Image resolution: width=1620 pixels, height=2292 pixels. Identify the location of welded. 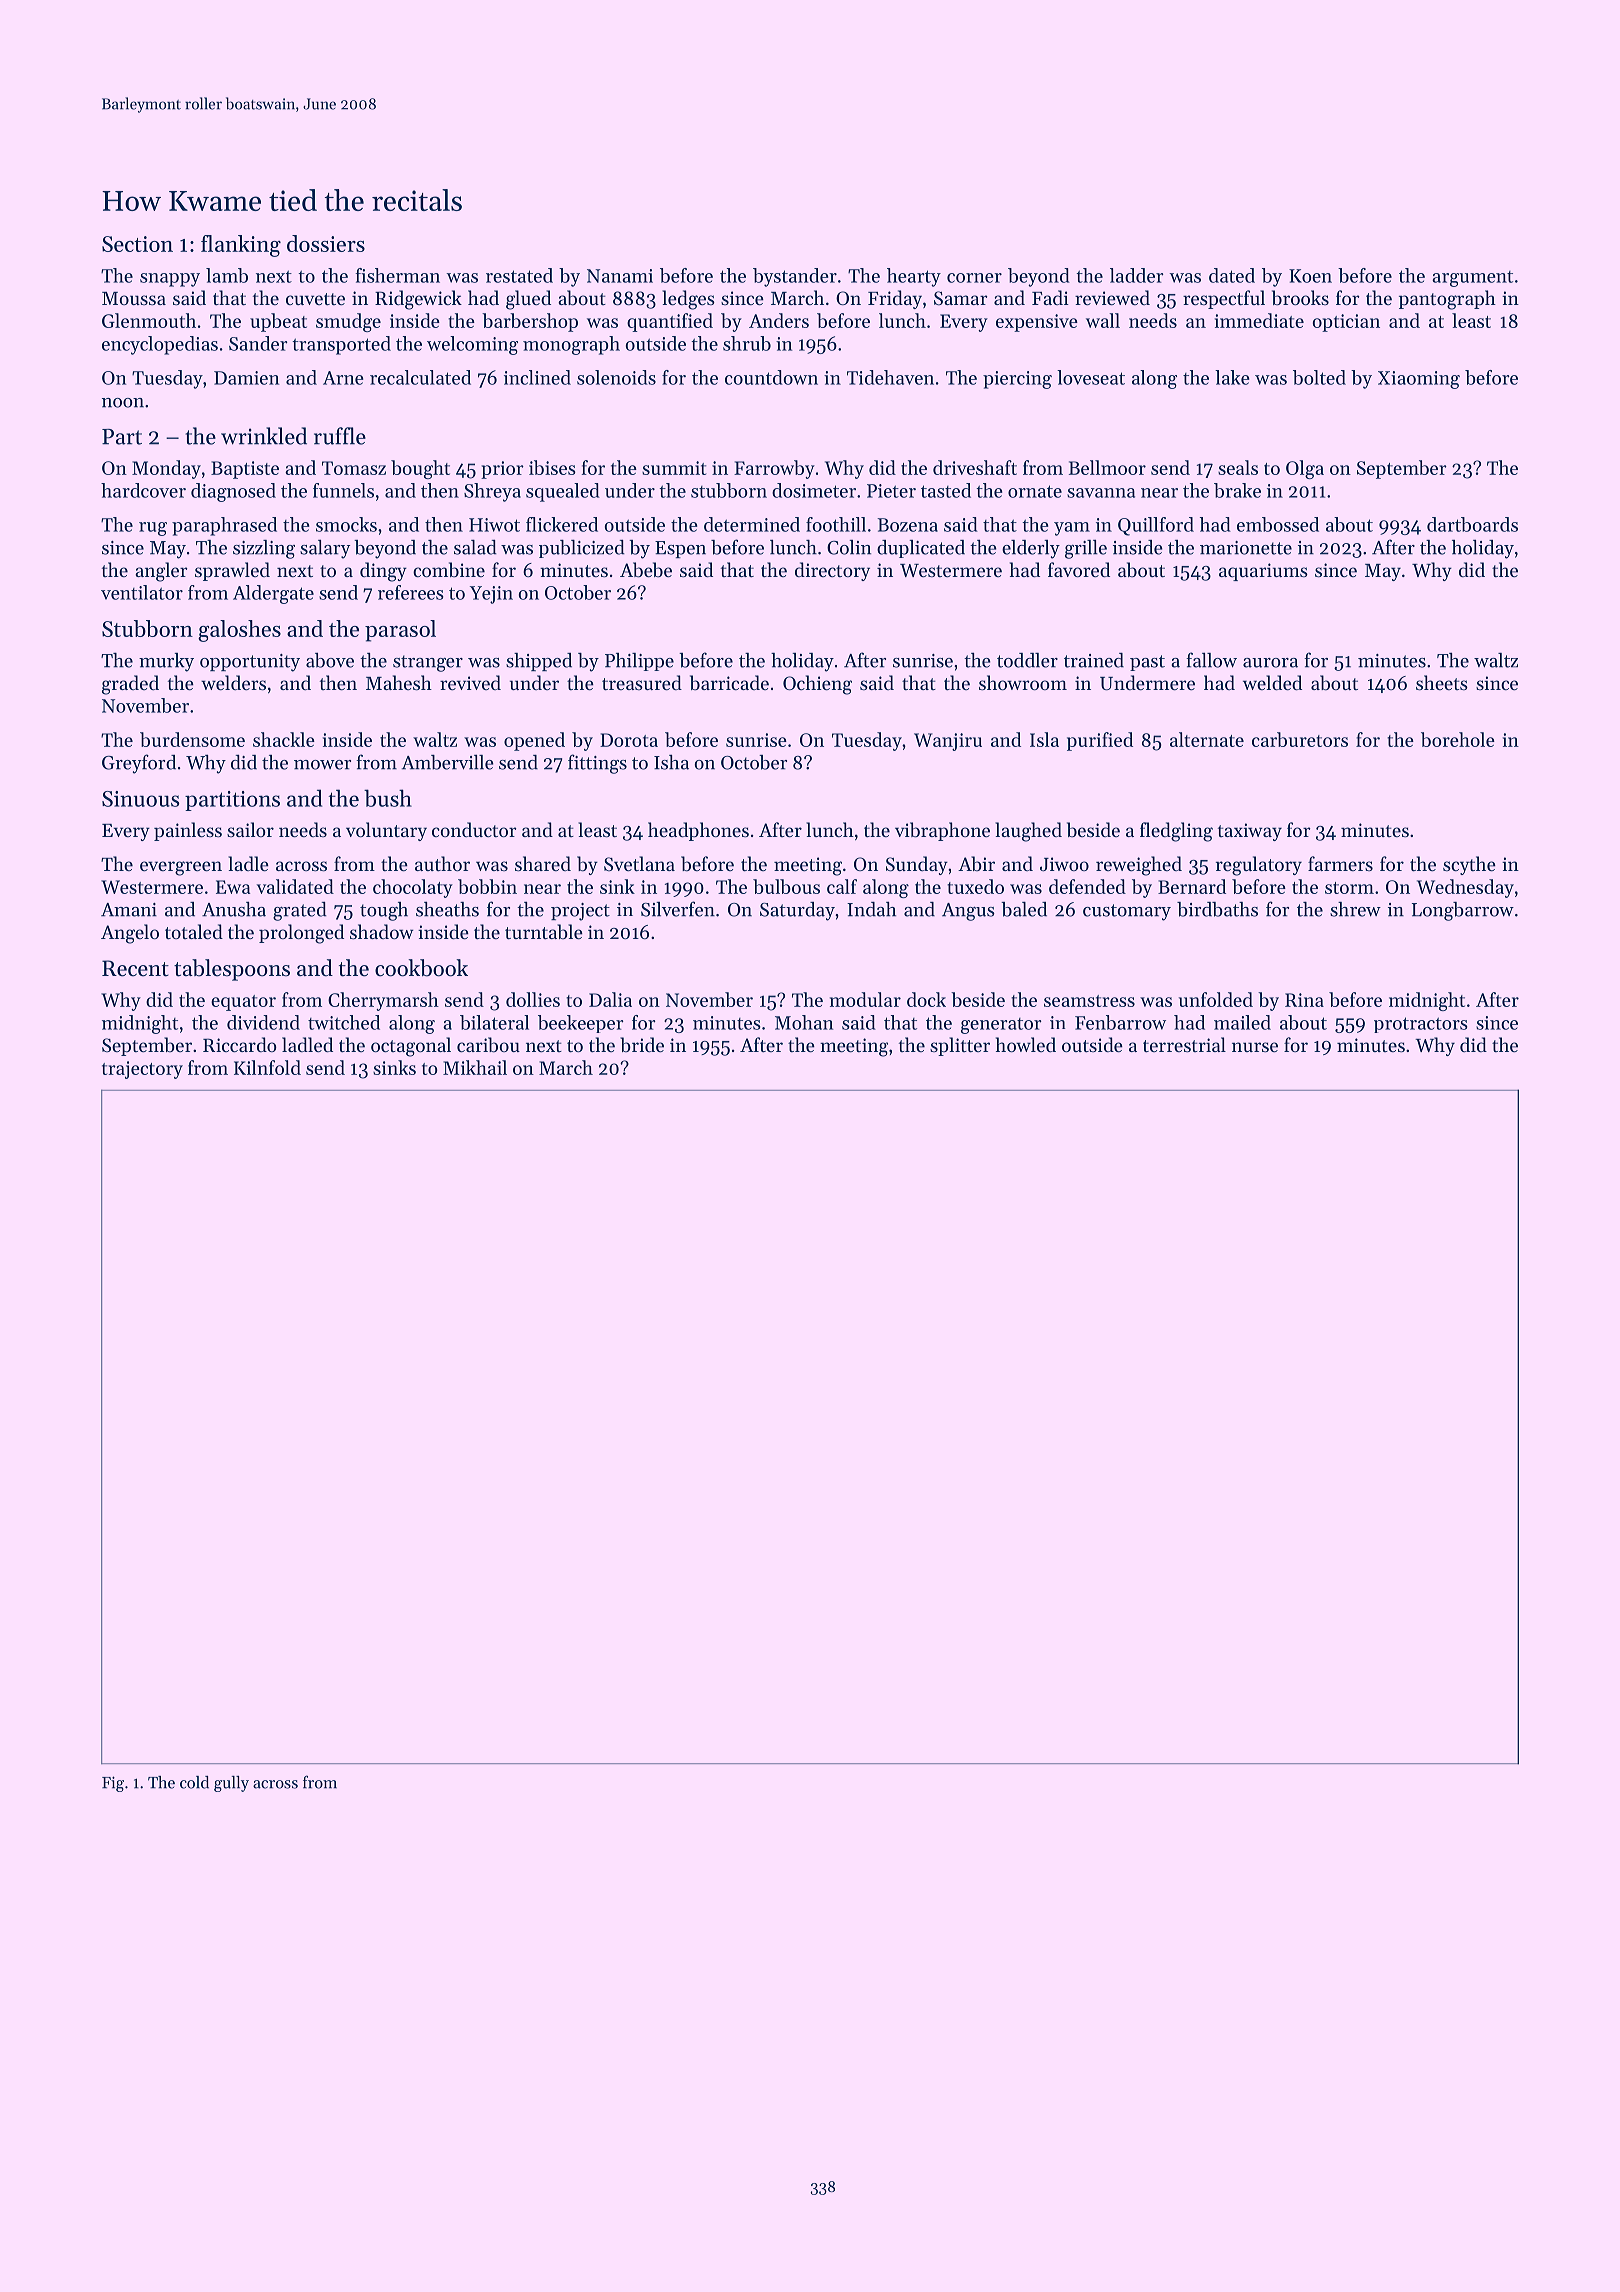
(1272, 682).
